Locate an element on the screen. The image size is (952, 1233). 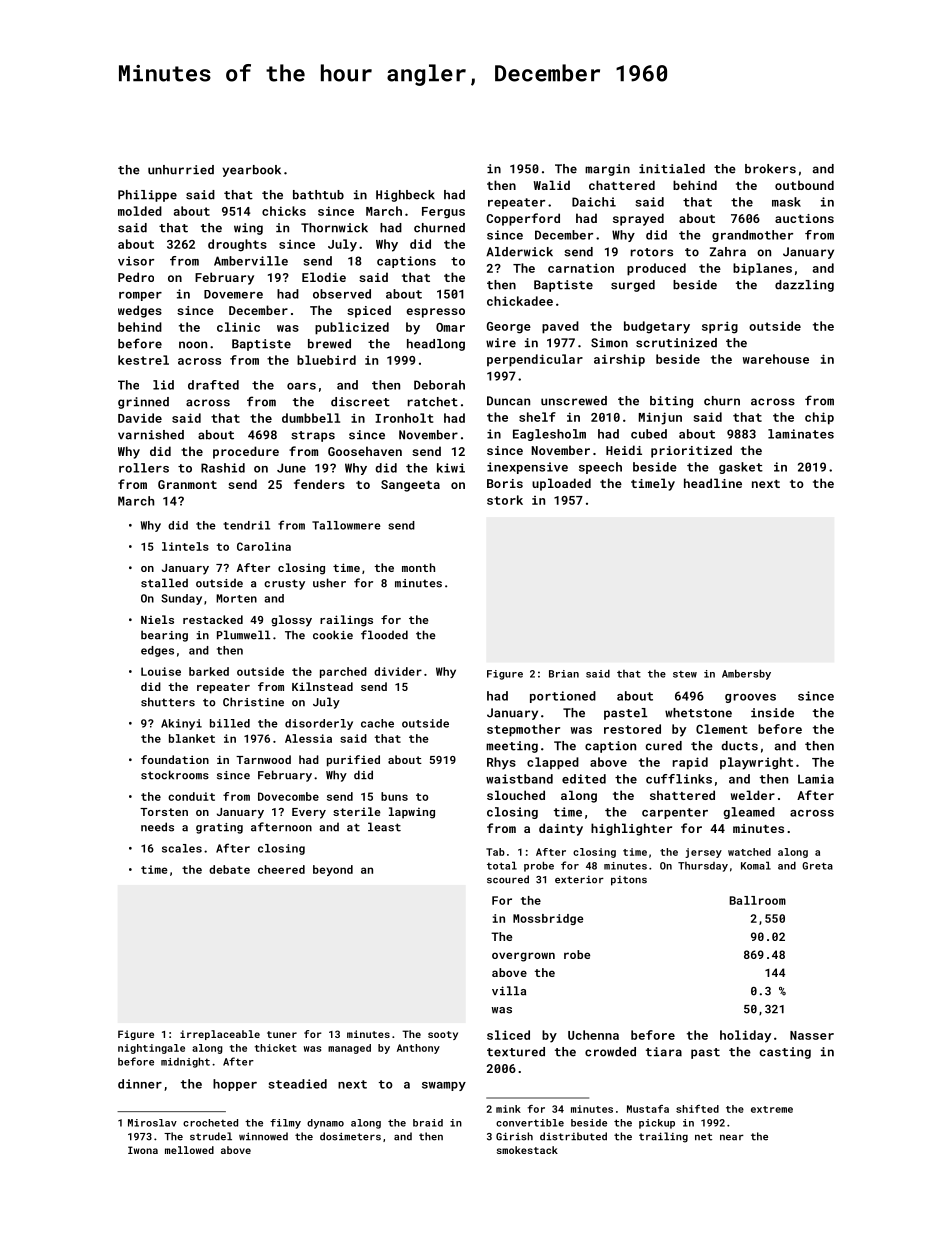
shutters is located at coordinates (168, 702).
